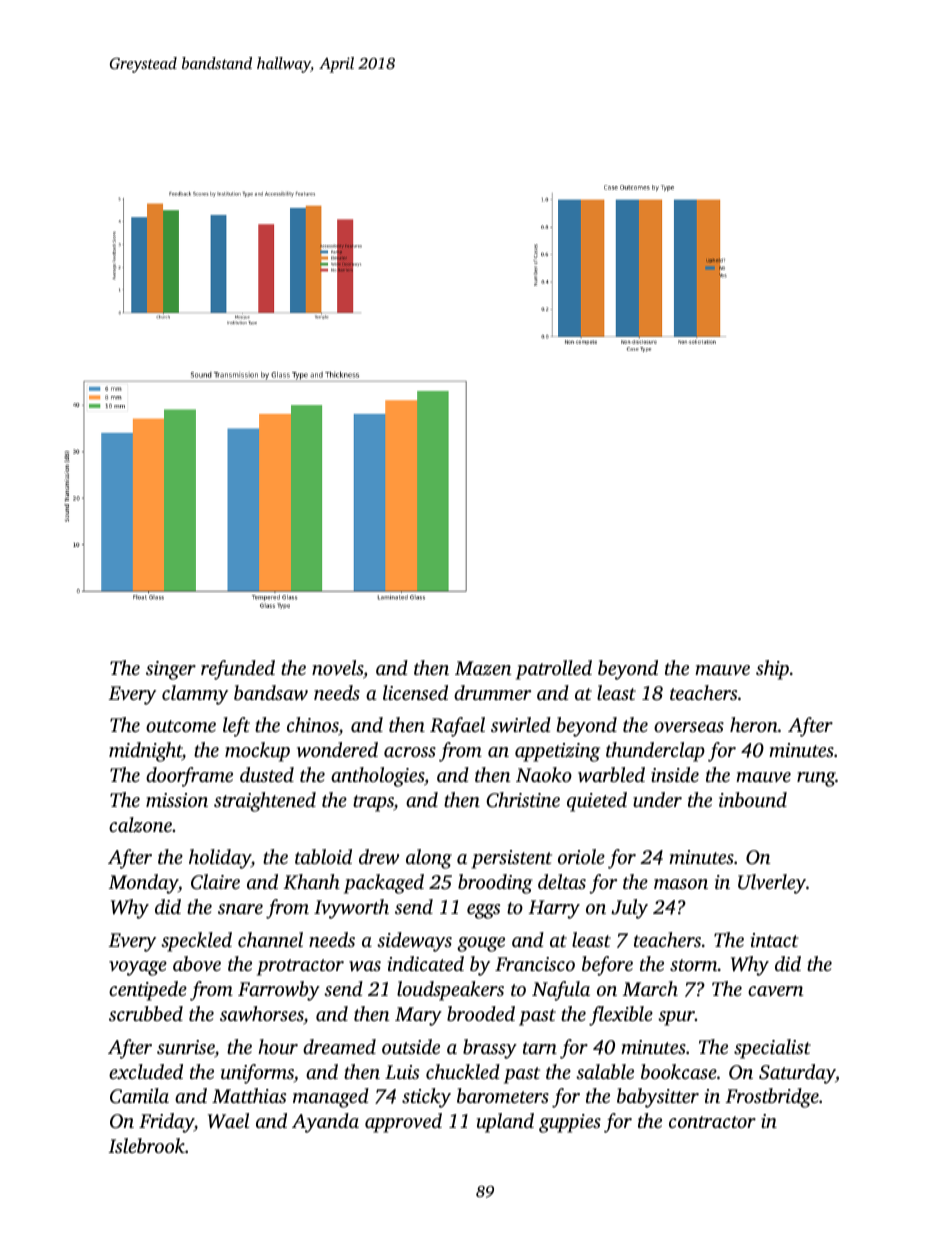 The image size is (952, 1233). What do you see at coordinates (753, 799) in the screenshot?
I see `inbound` at bounding box center [753, 799].
